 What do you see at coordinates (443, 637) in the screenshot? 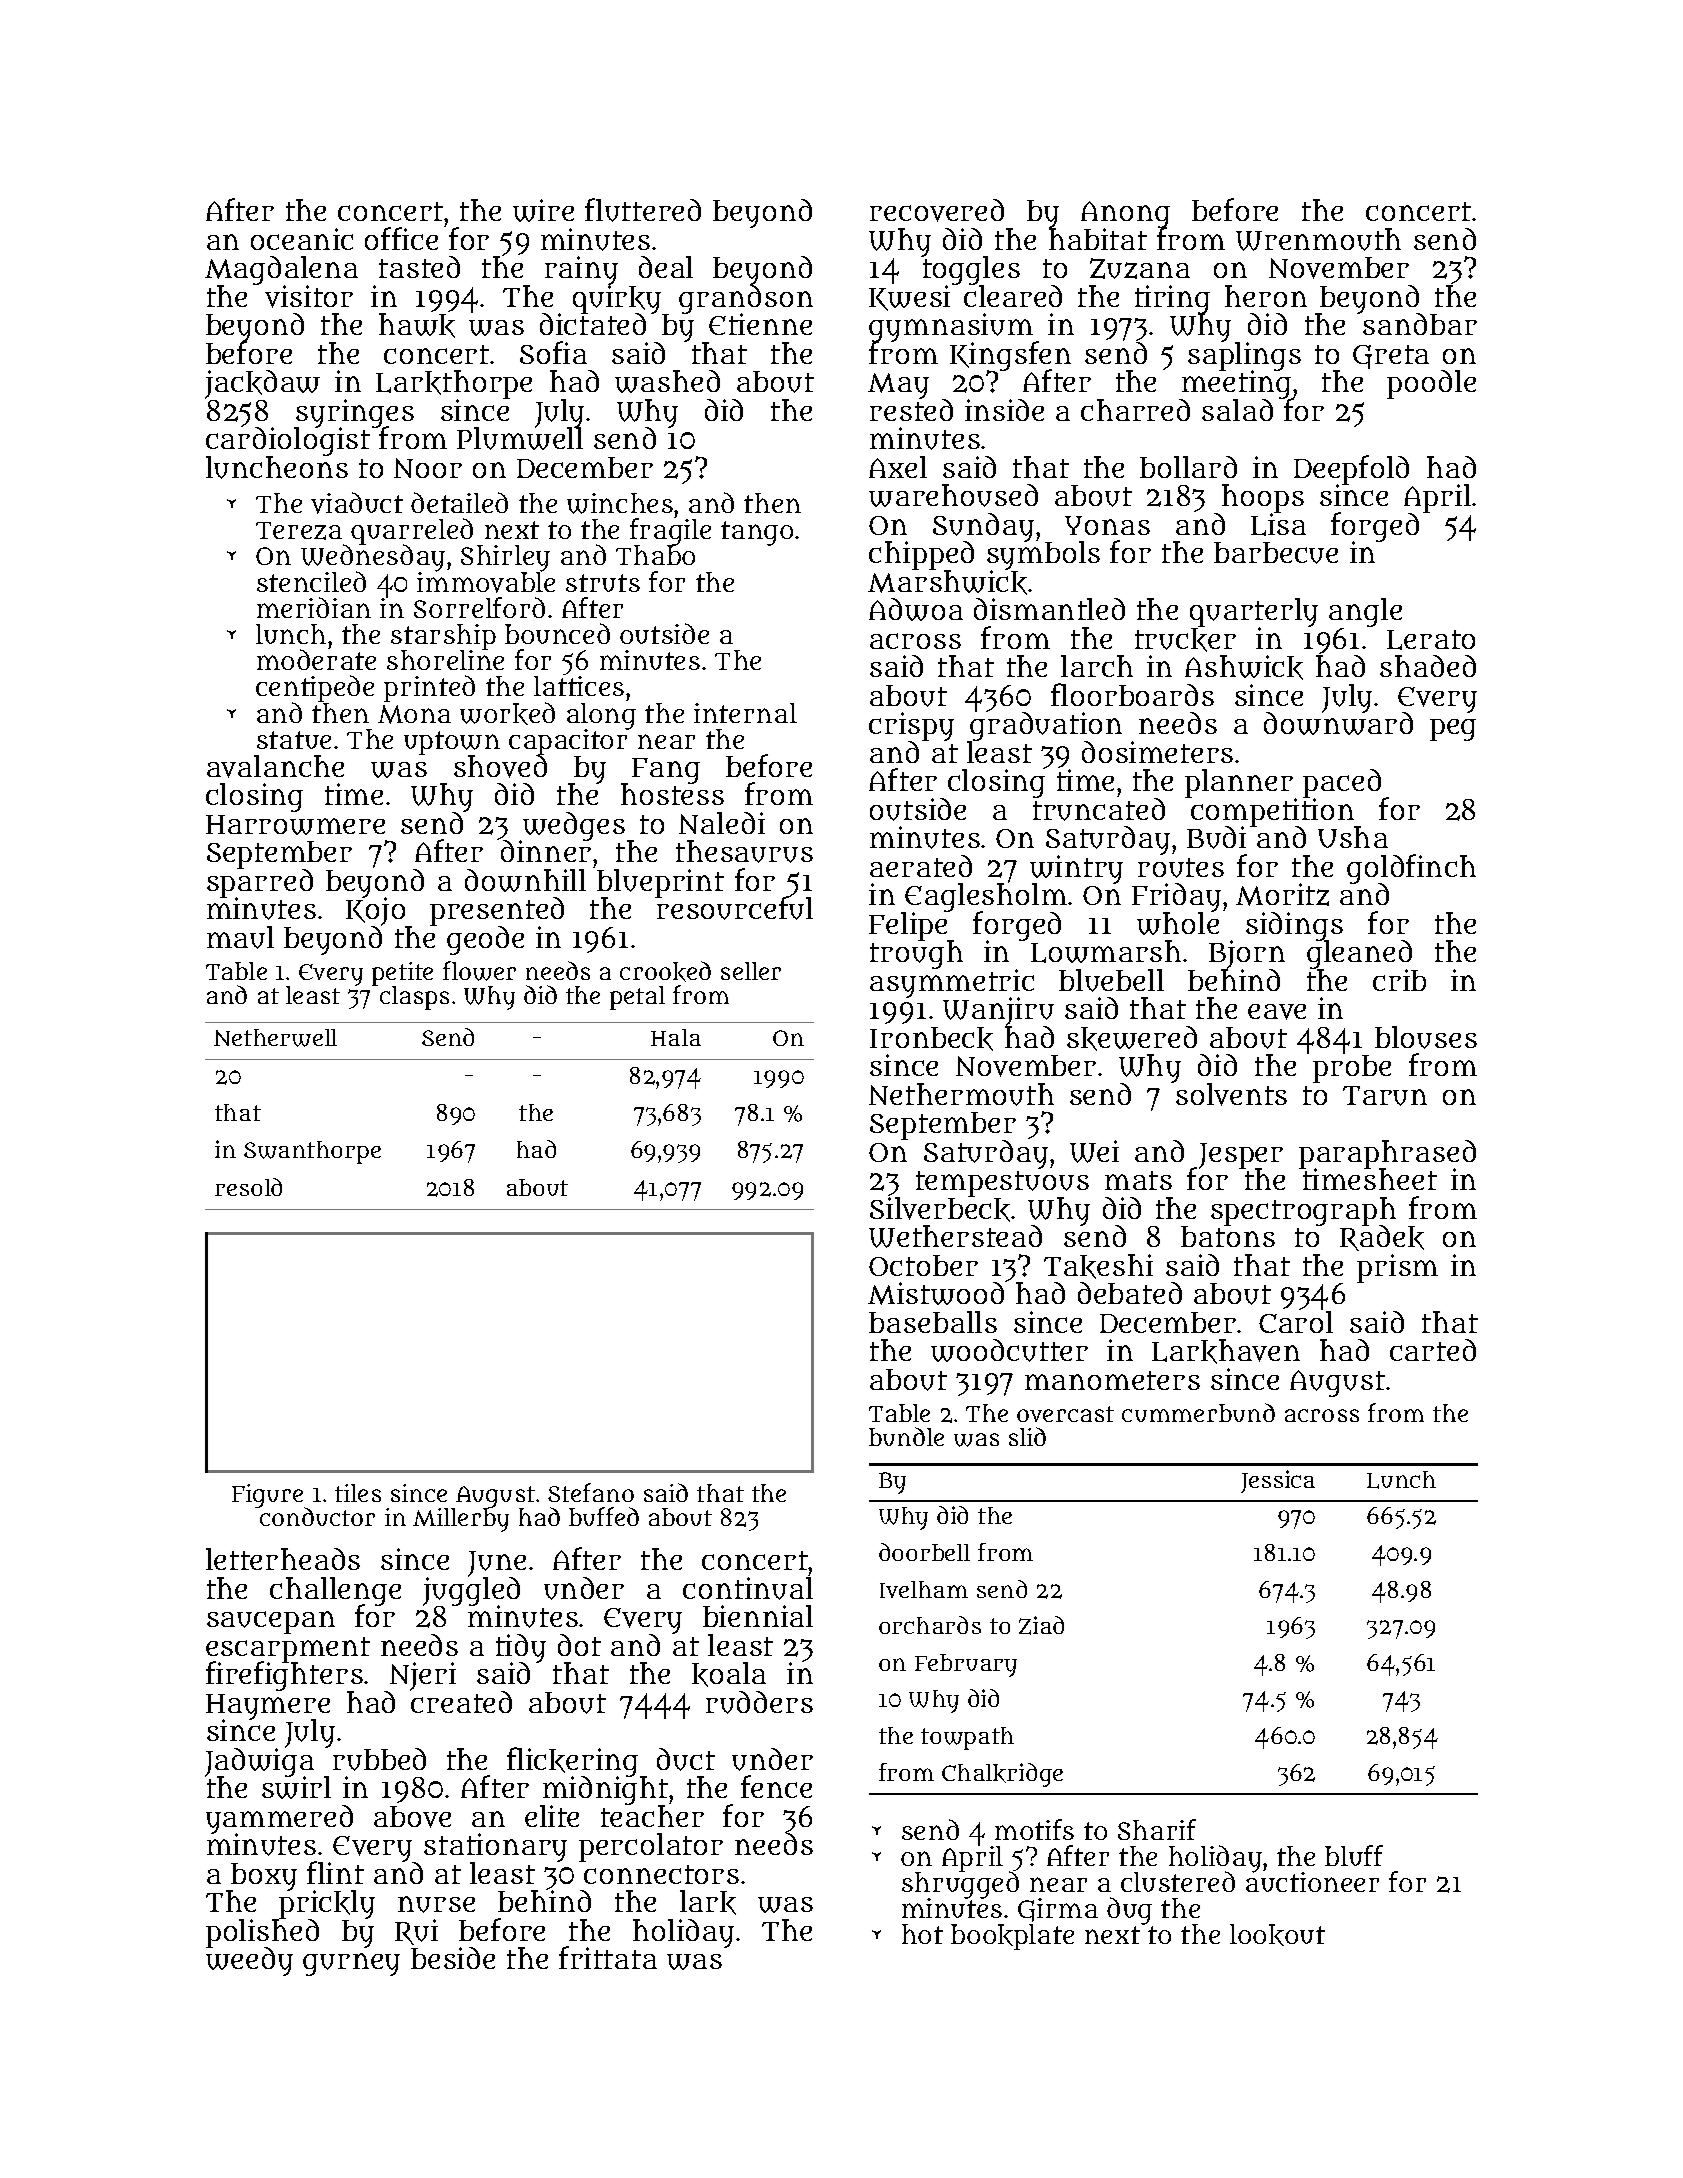
I see `starship` at bounding box center [443, 637].
